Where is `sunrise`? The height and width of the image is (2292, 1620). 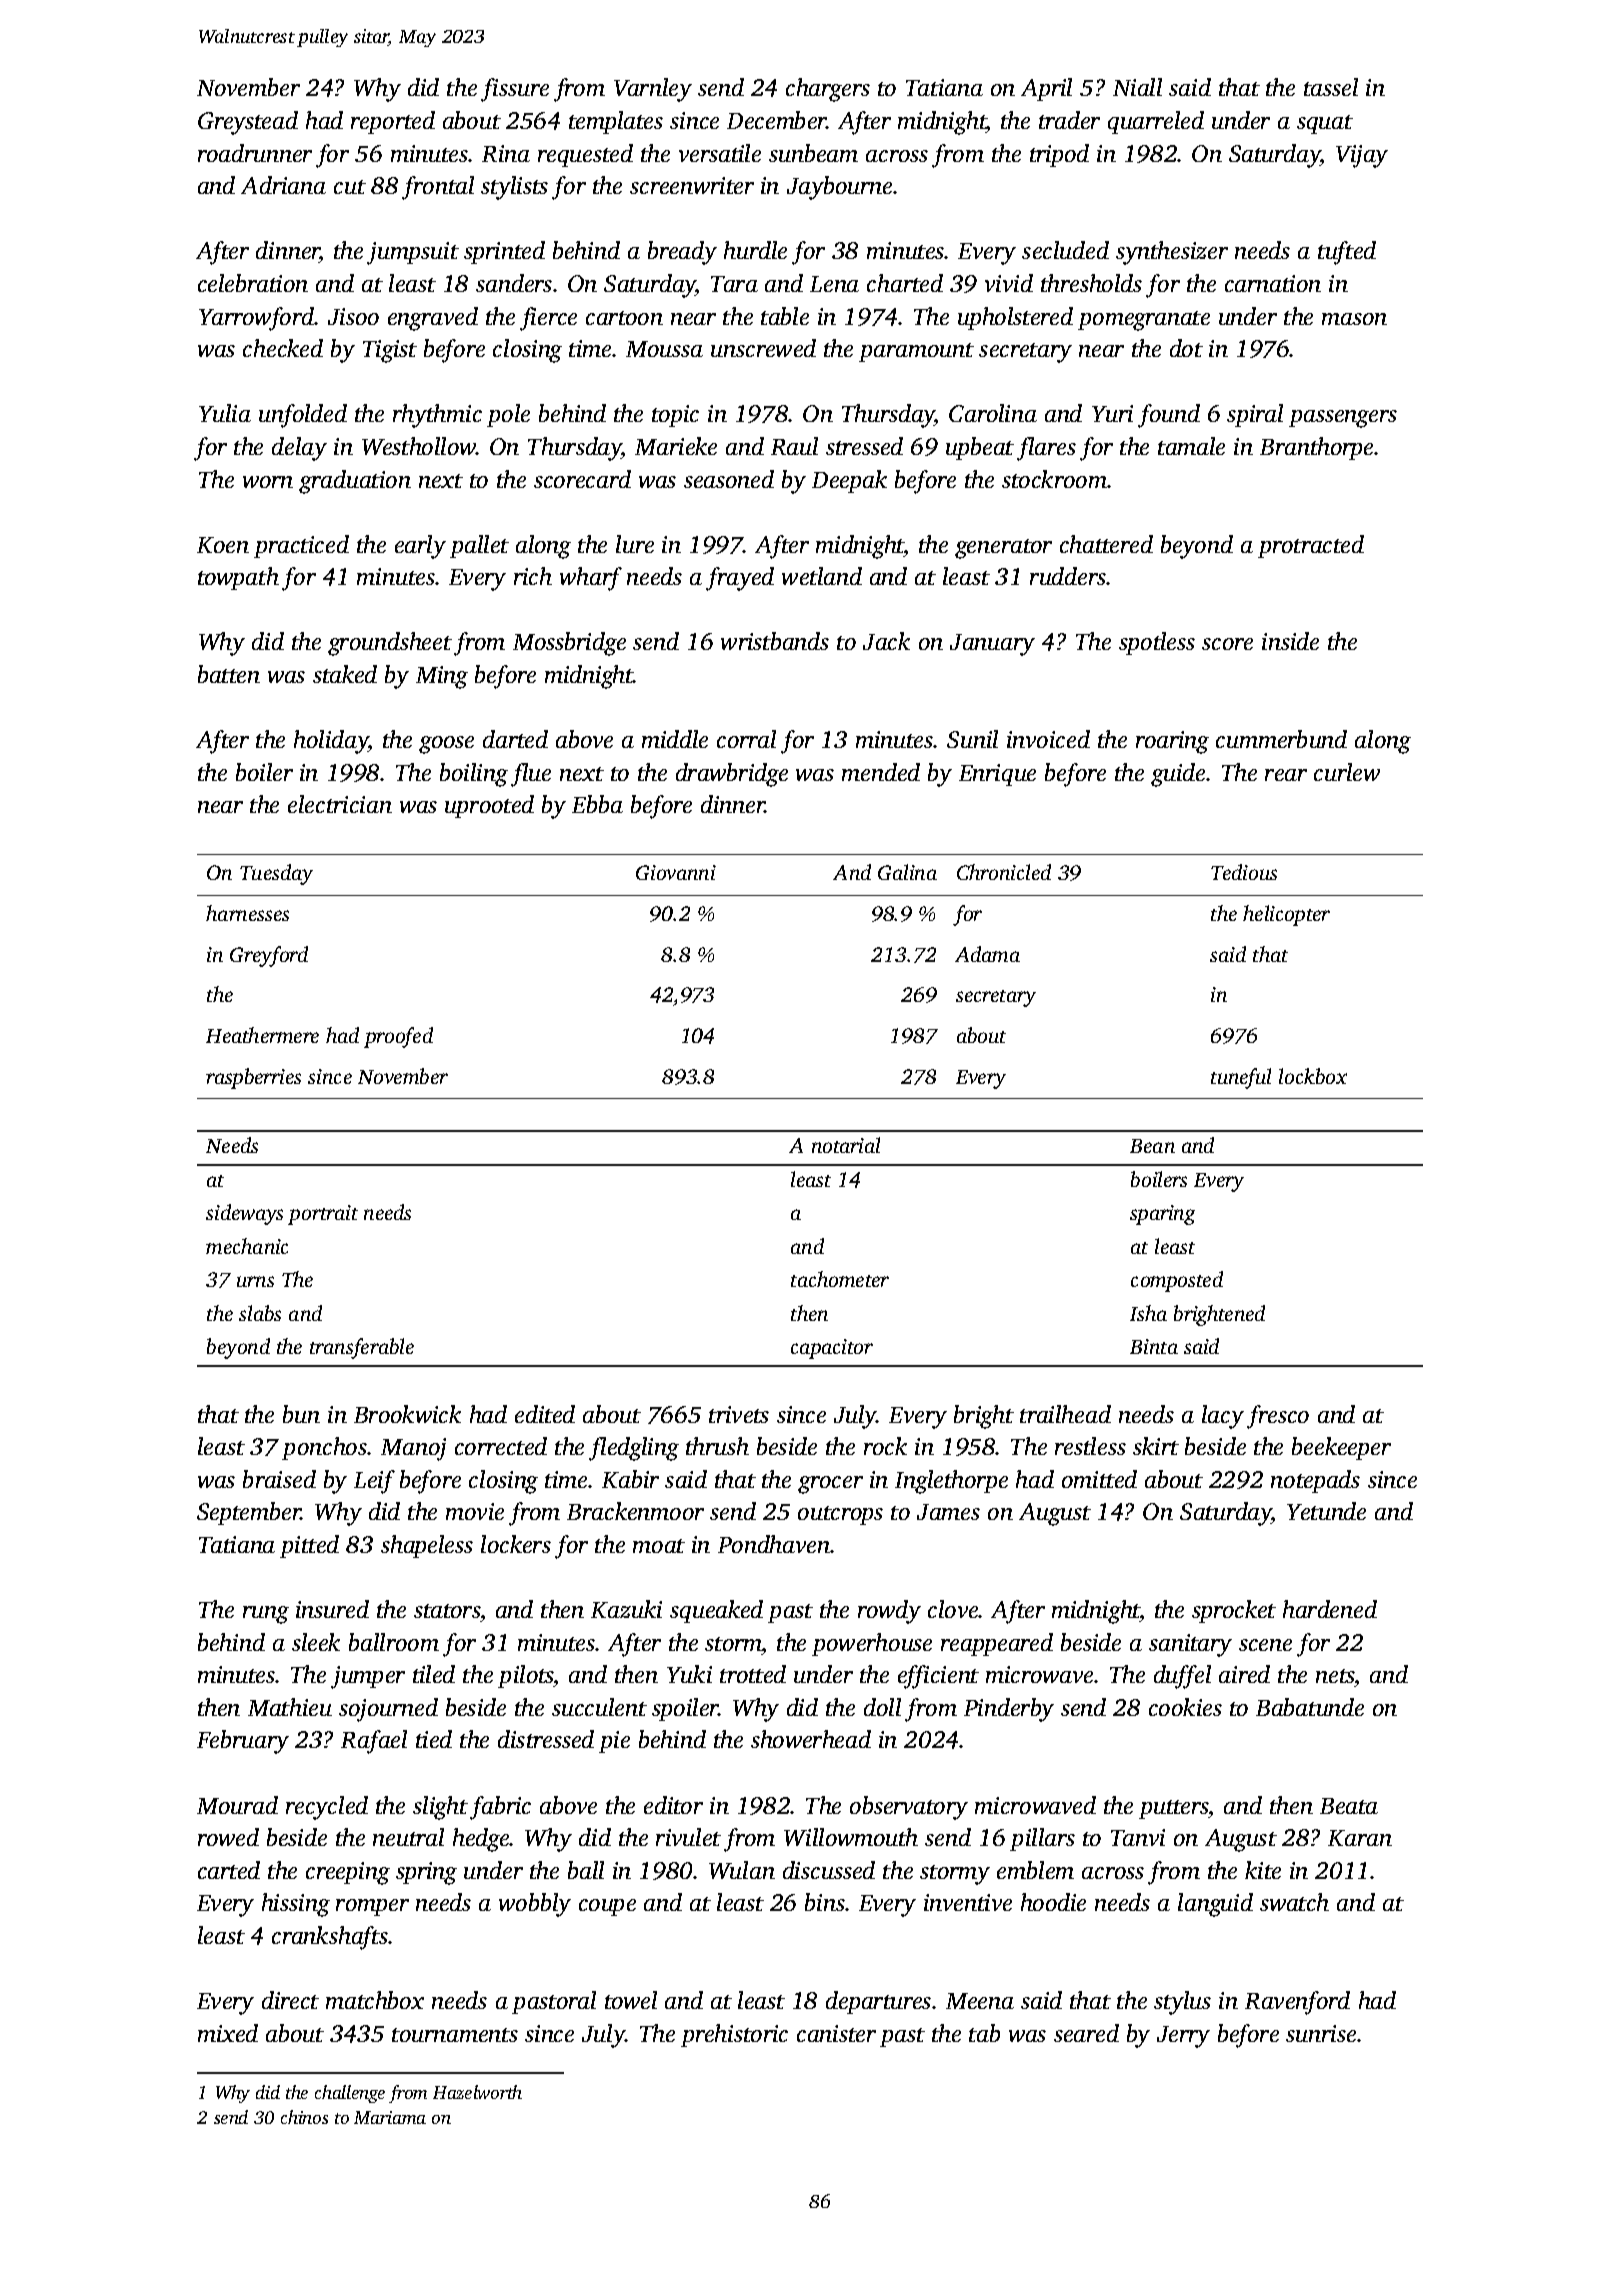 sunrise is located at coordinates (1321, 2033).
